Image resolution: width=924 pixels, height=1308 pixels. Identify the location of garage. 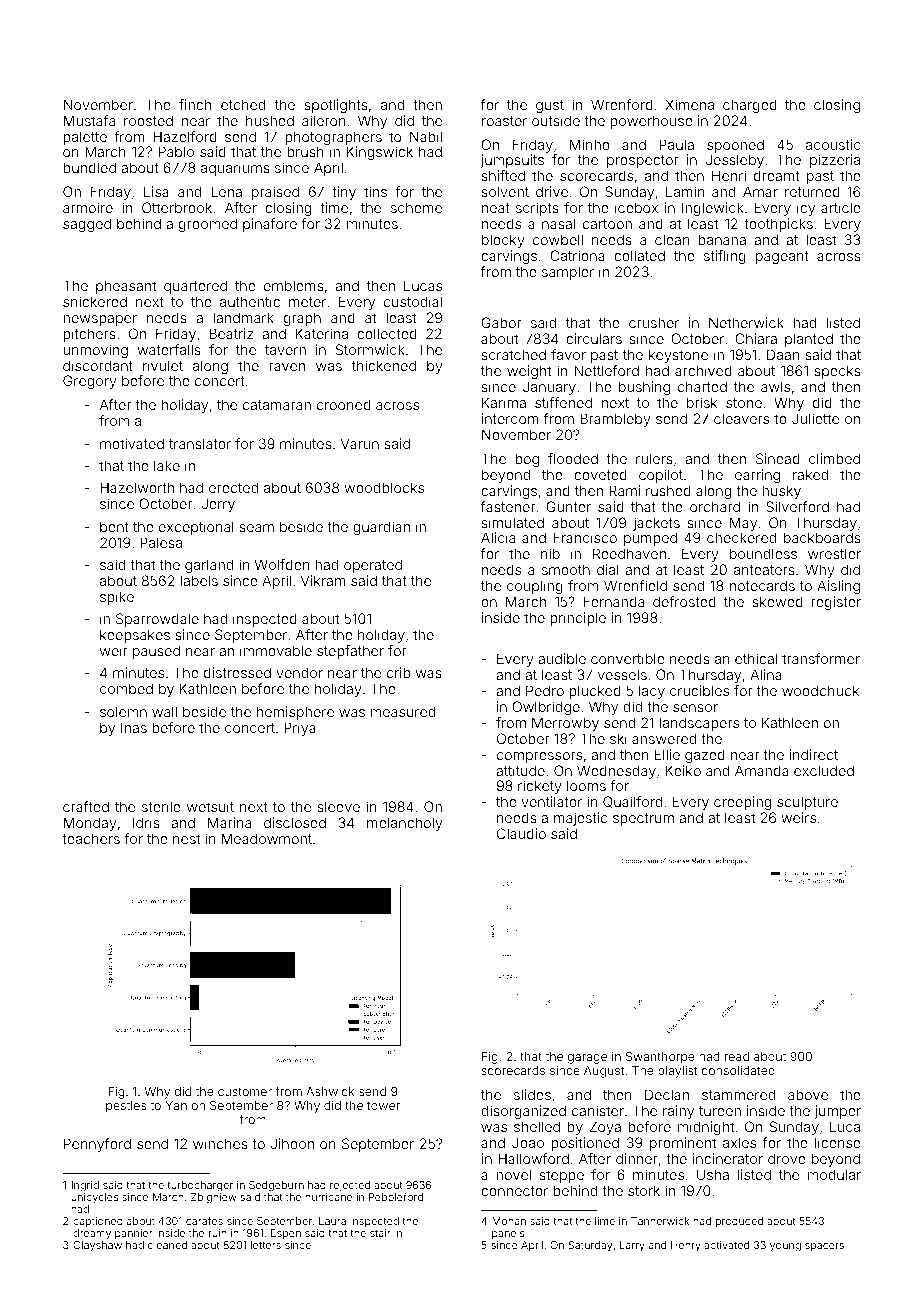
(587, 1059).
